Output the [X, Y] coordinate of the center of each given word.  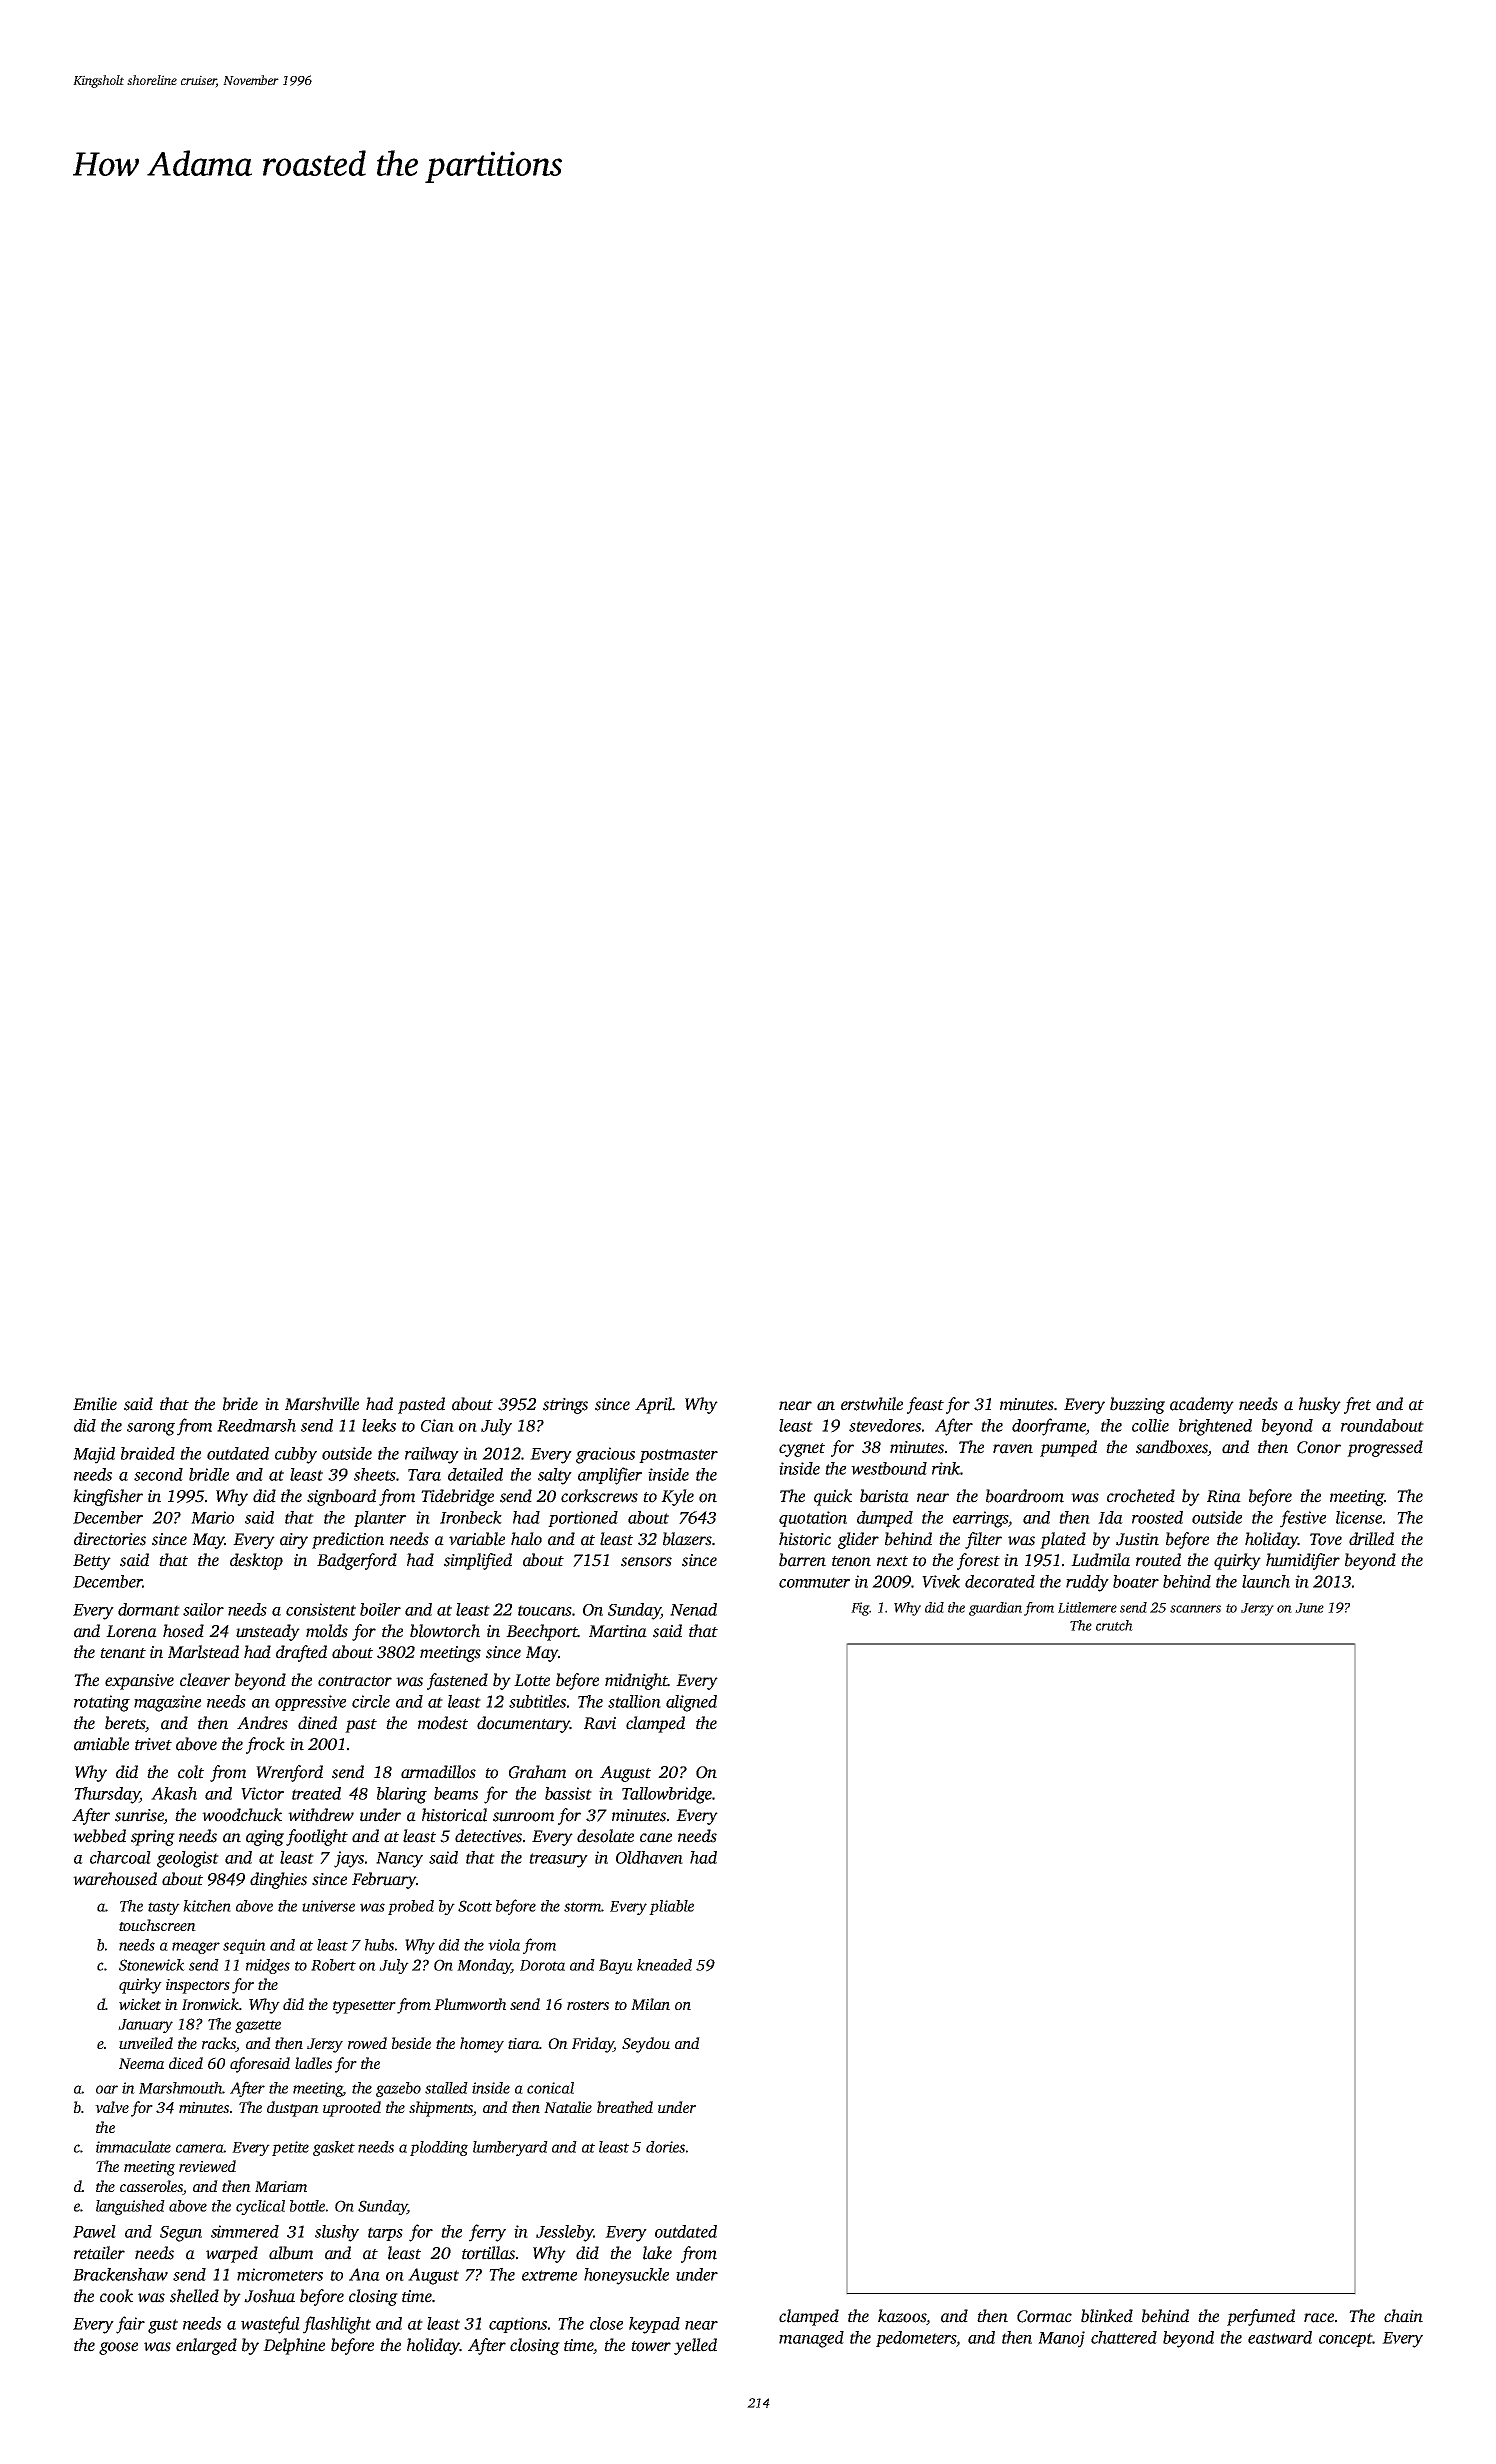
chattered [1124, 2337]
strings [565, 1406]
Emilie [95, 1404]
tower [651, 2346]
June [1309, 1608]
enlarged [206, 2346]
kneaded [664, 1965]
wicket [140, 2004]
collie [1150, 1425]
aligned [691, 1703]
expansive [139, 1682]
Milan [650, 2004]
